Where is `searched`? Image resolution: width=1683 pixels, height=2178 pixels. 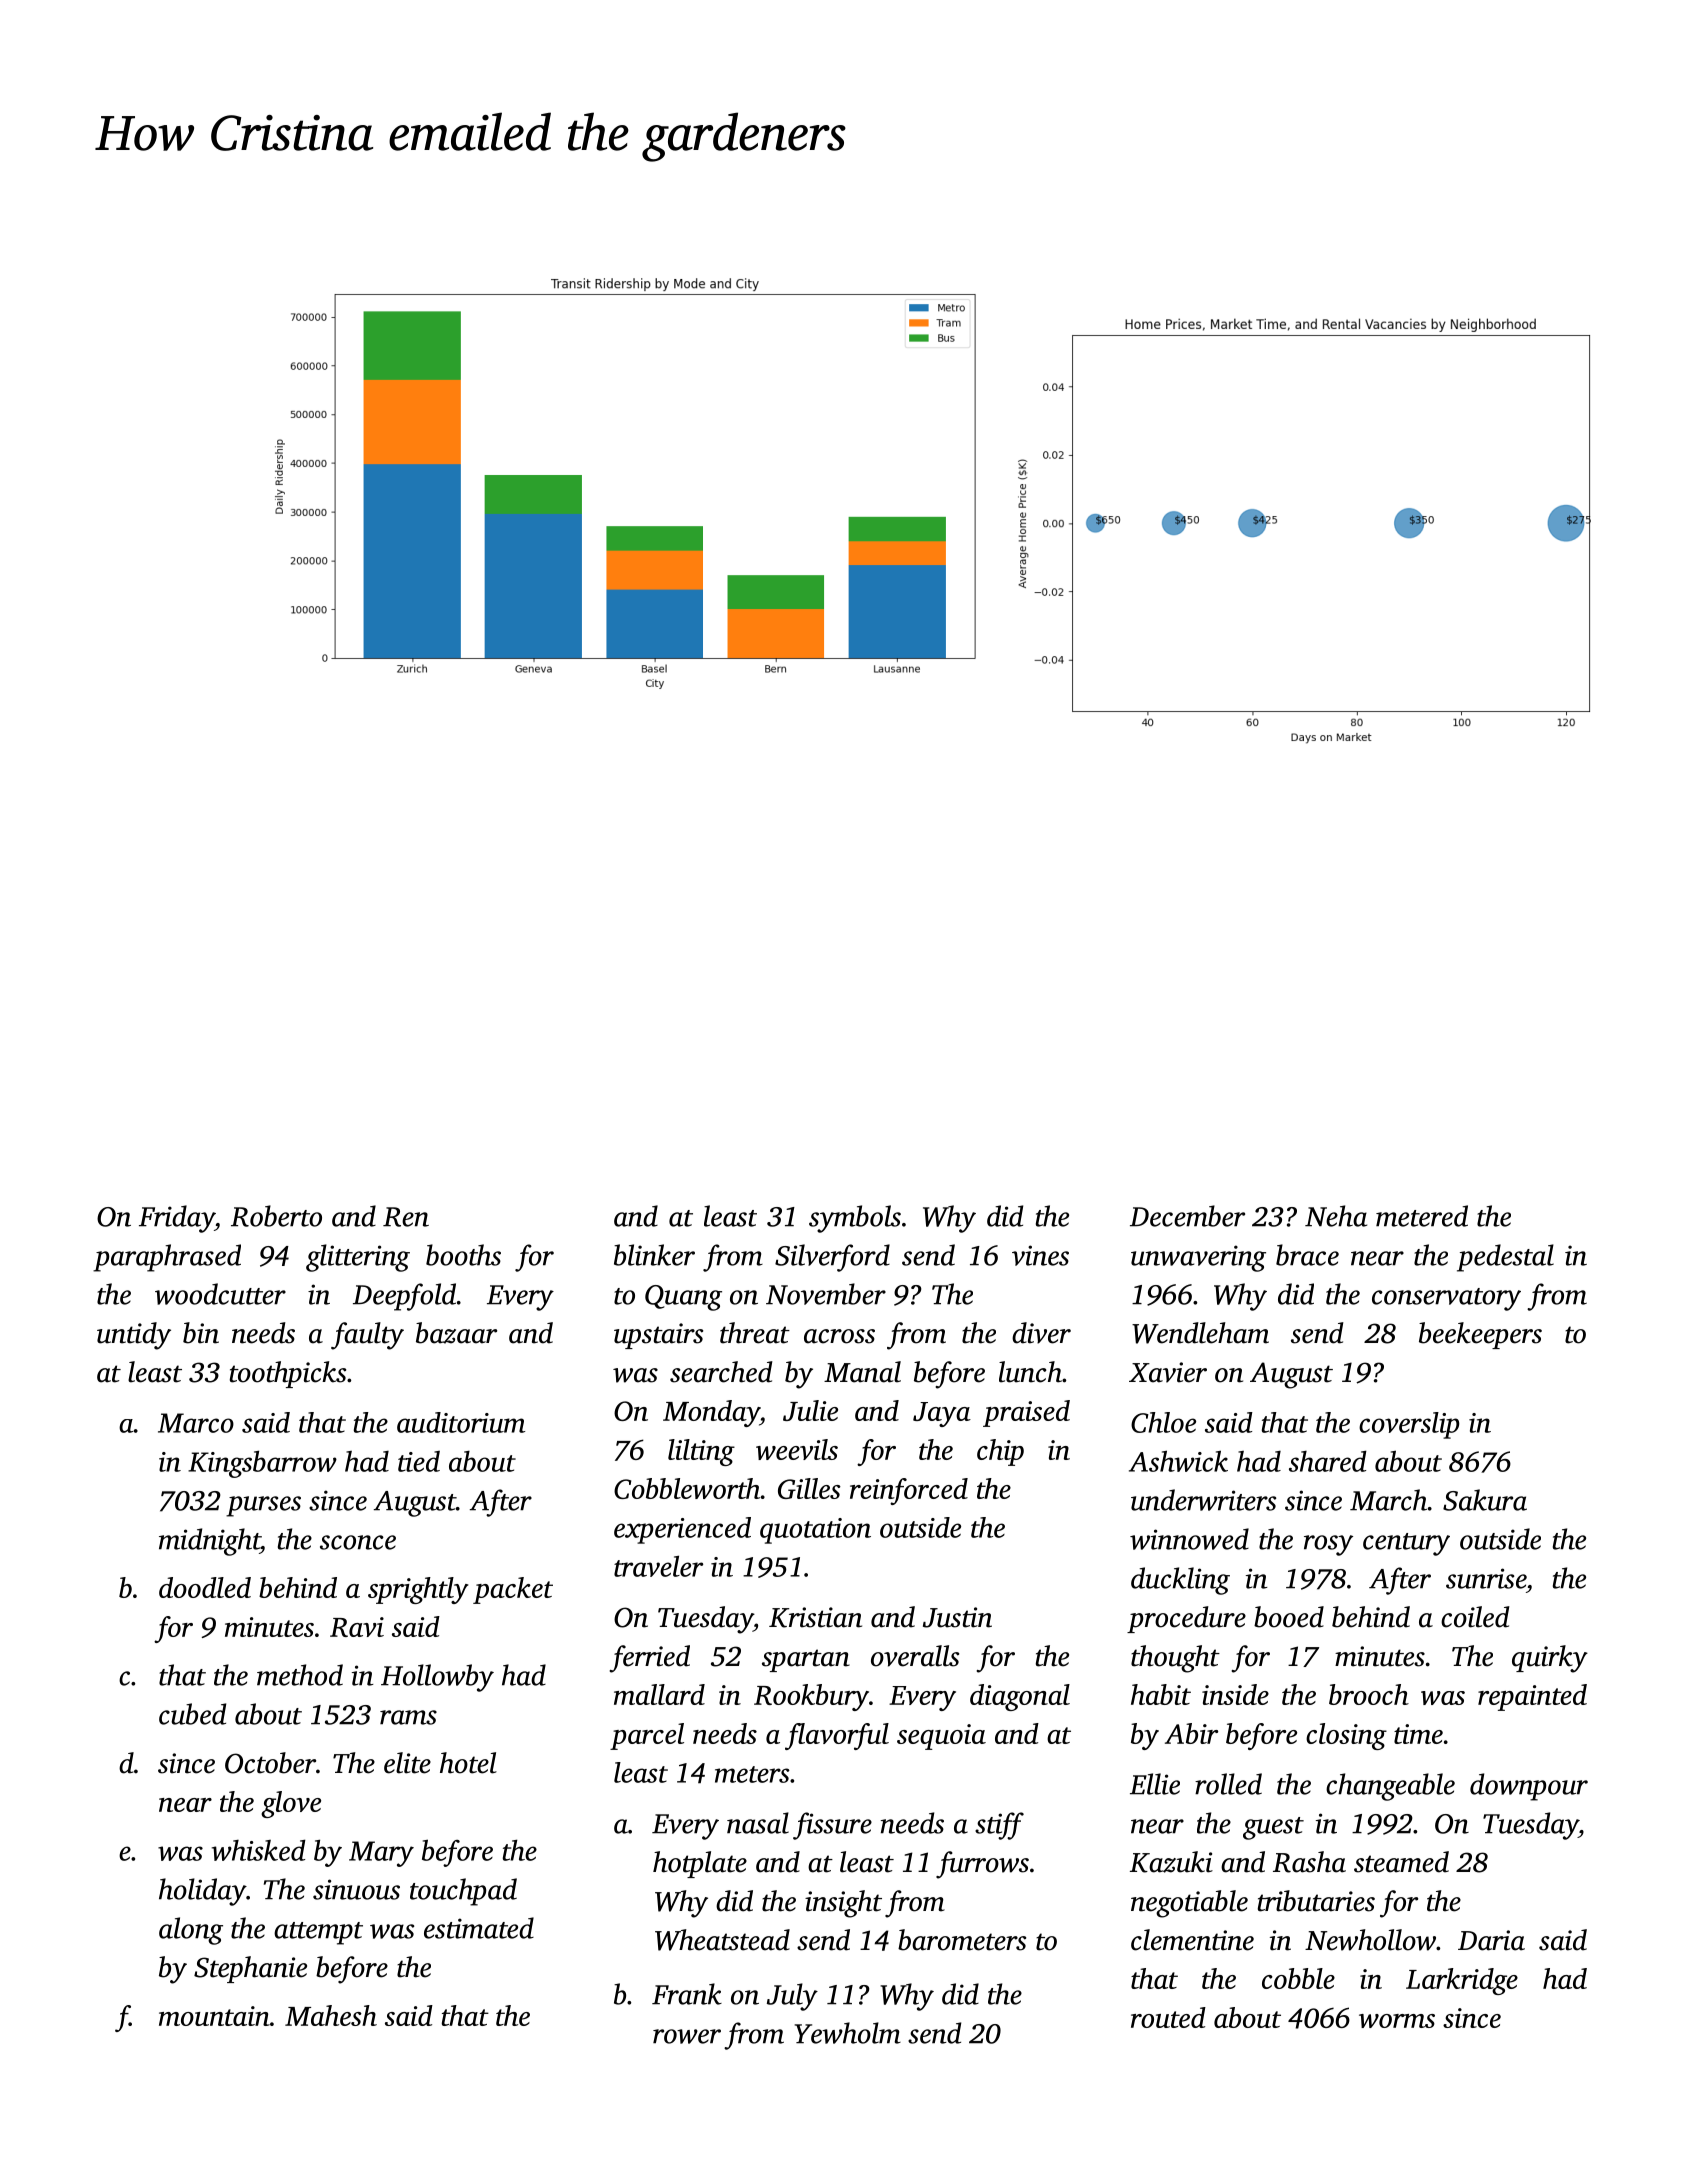 searched is located at coordinates (721, 1372).
